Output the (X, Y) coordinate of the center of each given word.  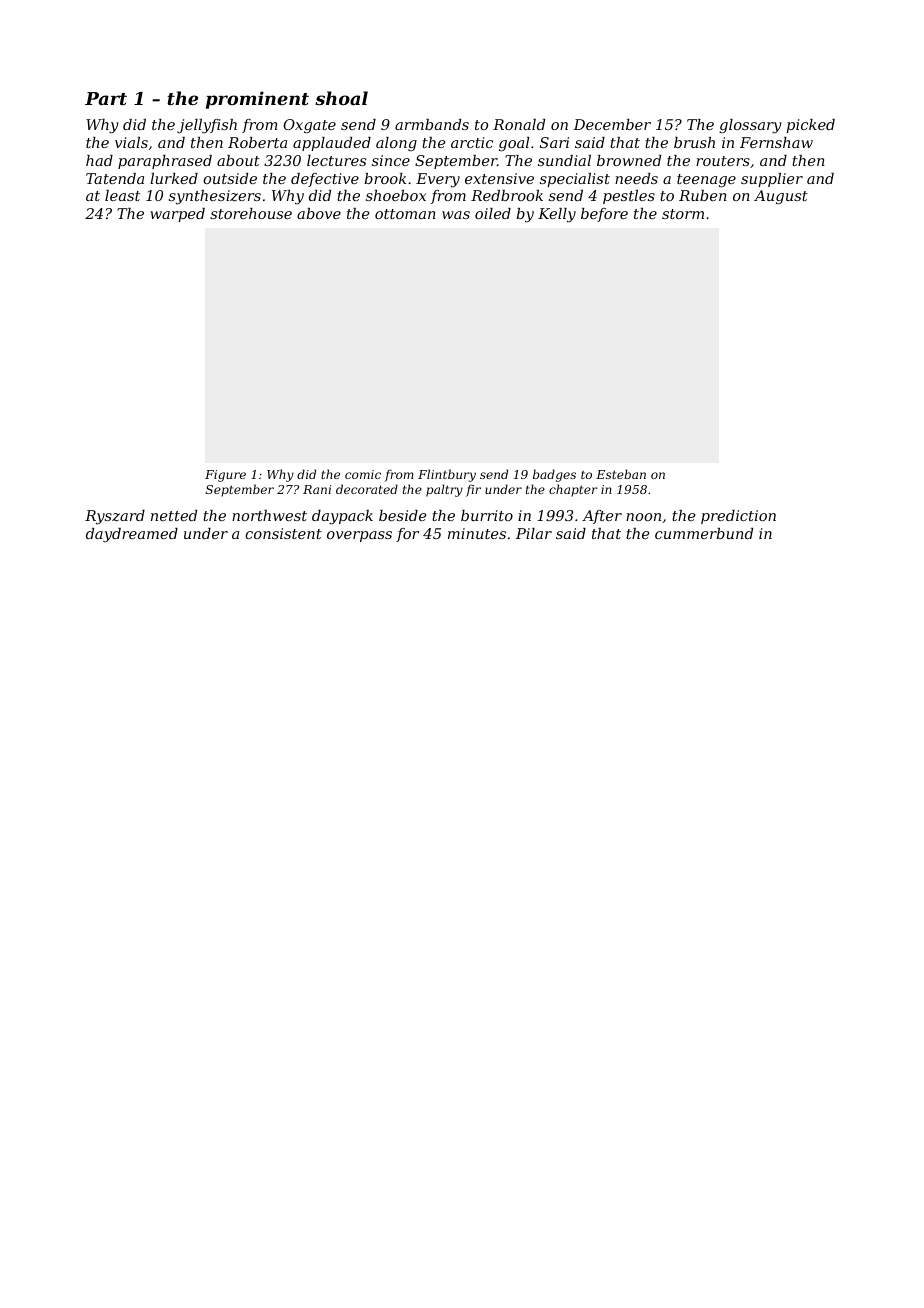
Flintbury (447, 475)
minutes (477, 533)
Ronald (519, 124)
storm (683, 214)
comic (363, 474)
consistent (283, 533)
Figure (225, 476)
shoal (341, 98)
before (604, 215)
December (612, 124)
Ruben (703, 195)
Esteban (621, 474)
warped (177, 215)
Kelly (557, 215)
